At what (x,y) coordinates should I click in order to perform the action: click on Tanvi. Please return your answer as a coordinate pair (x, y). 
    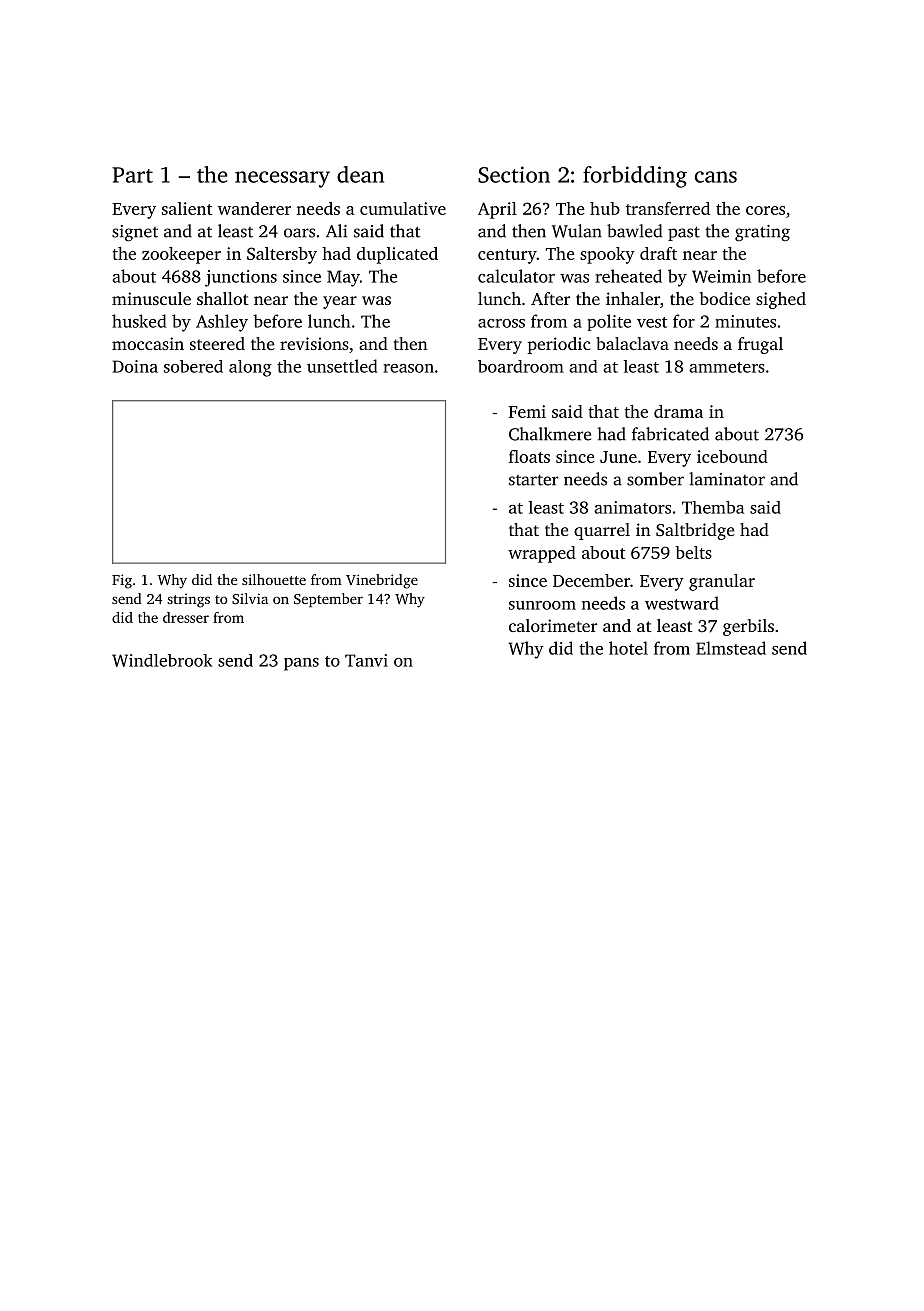
    Looking at the image, I should click on (366, 660).
